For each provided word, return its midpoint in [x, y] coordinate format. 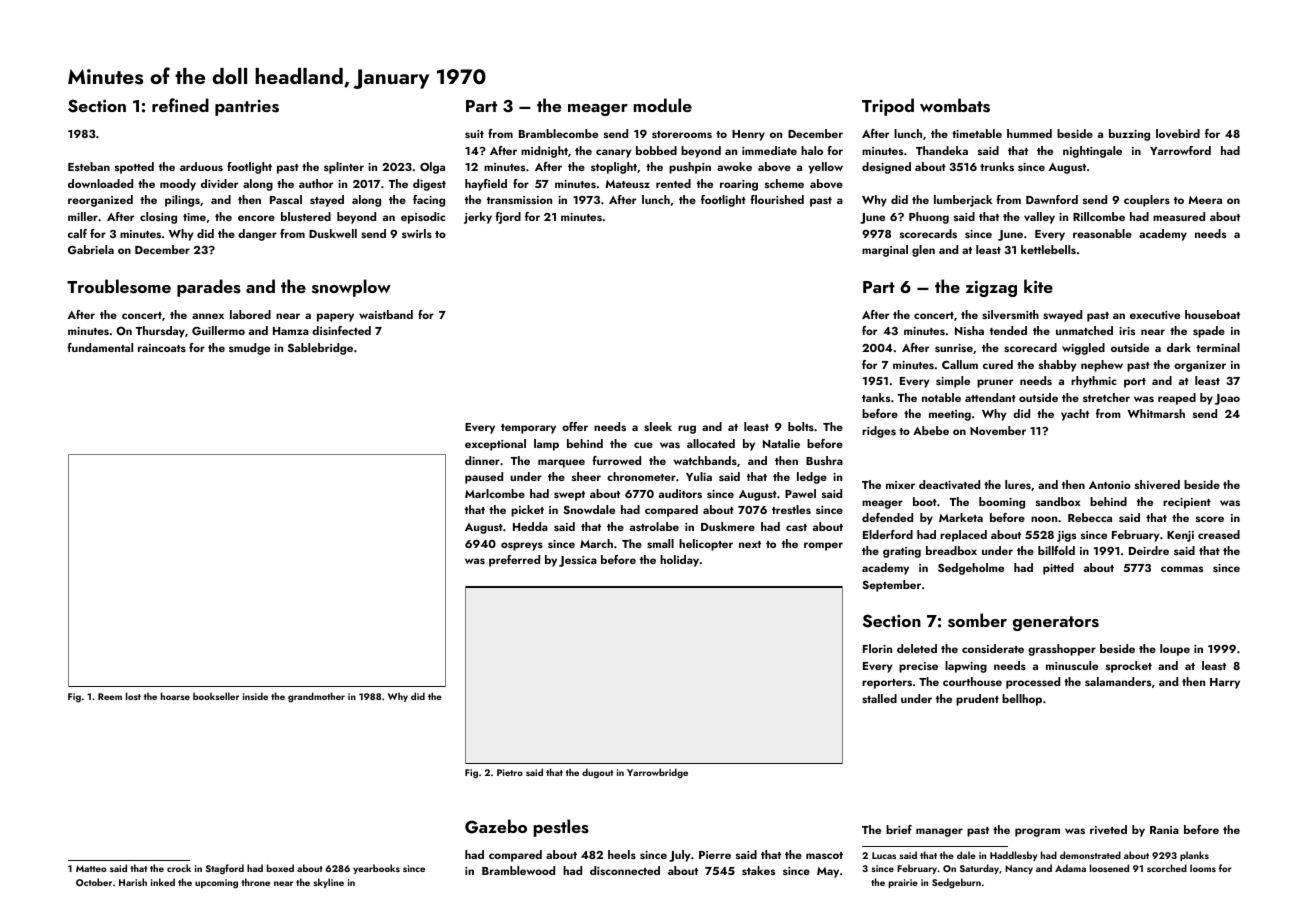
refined [180, 105]
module [663, 105]
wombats [955, 105]
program [1037, 832]
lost [133, 696]
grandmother [316, 697]
